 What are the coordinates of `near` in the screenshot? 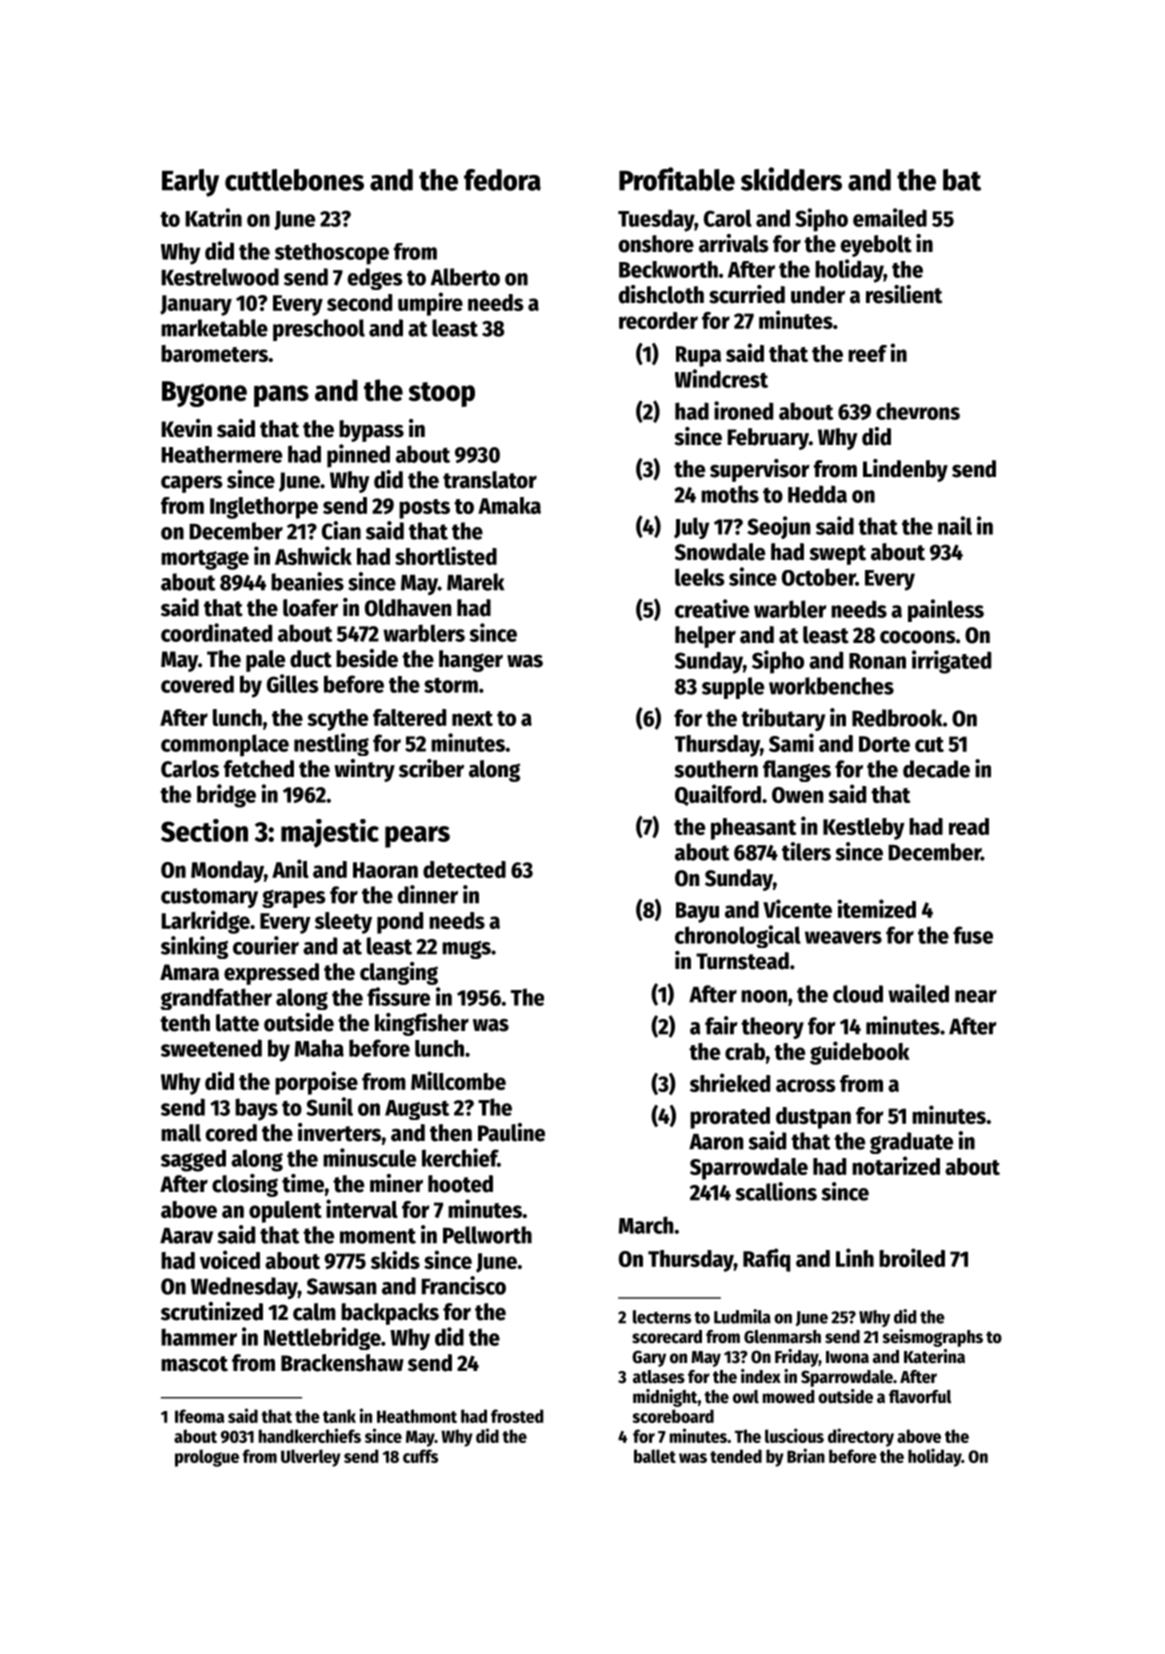 It's located at (976, 996).
